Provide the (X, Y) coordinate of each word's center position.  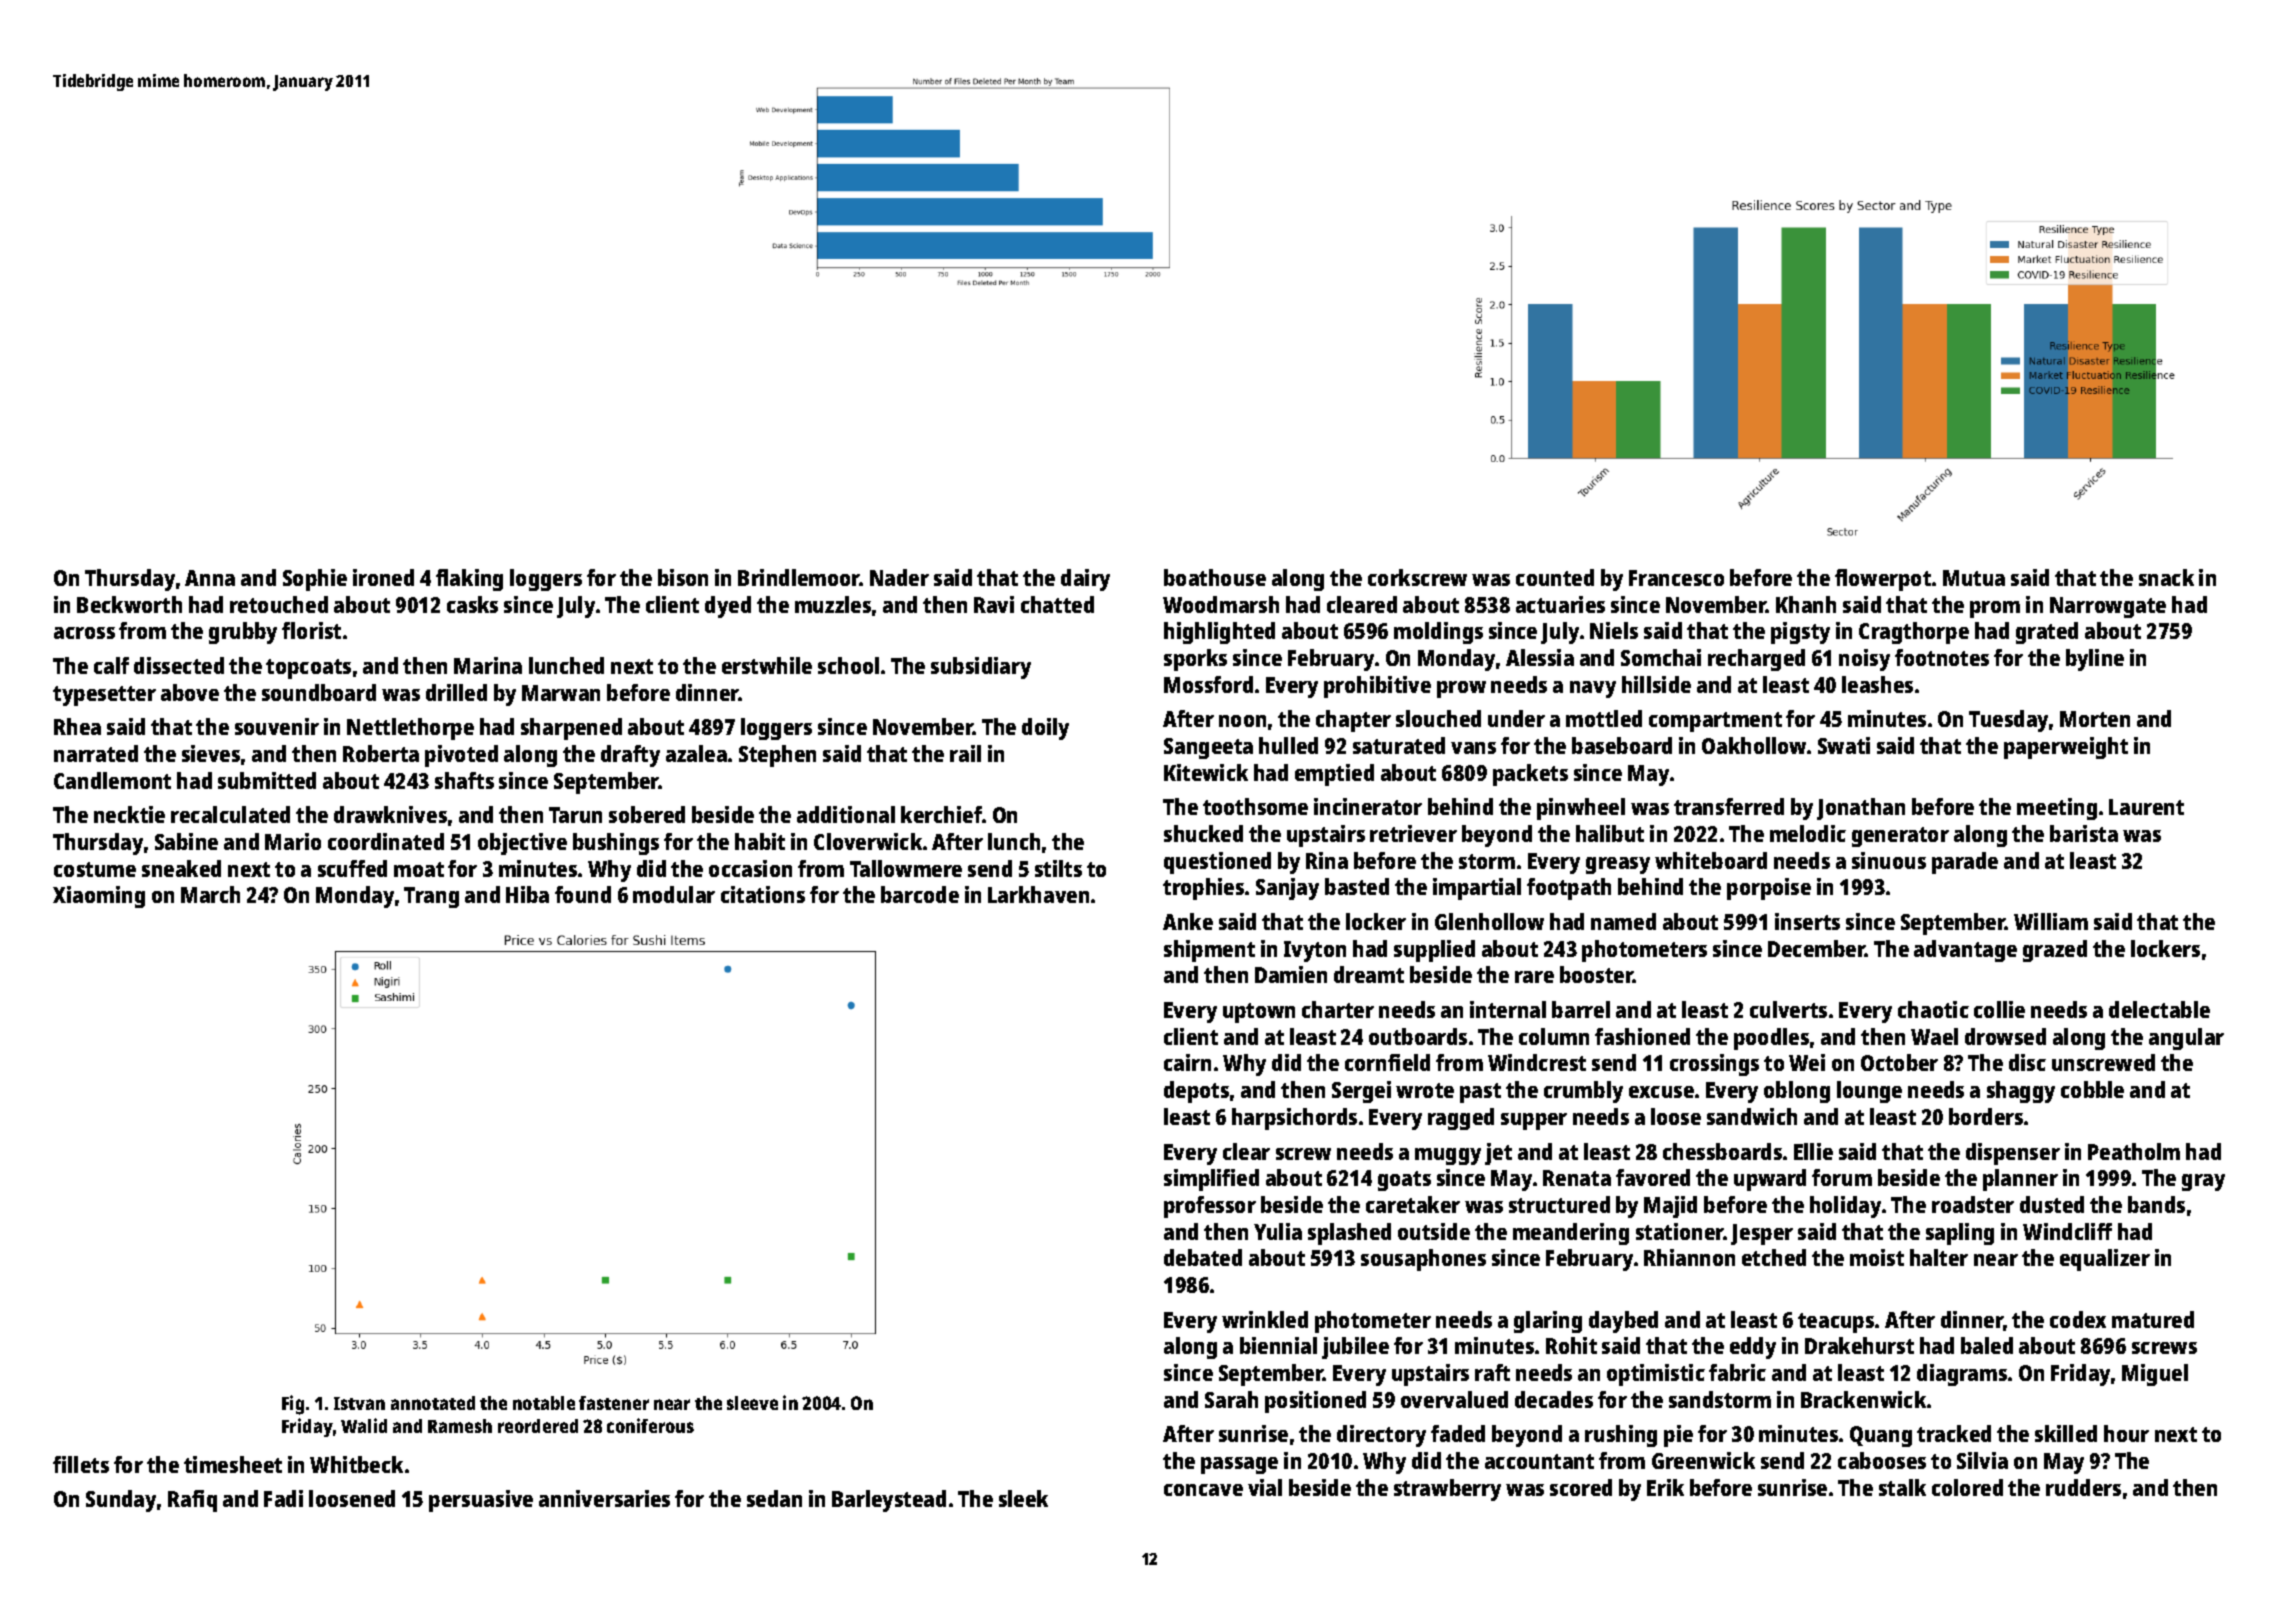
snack (2166, 577)
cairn (1187, 1062)
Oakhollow (1754, 745)
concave (1203, 1490)
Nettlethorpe (410, 729)
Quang (1881, 1436)
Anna (210, 578)
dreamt (1369, 974)
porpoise (1769, 889)
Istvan (359, 1403)
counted (1555, 577)
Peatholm (2134, 1151)
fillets (81, 1464)
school (848, 665)
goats (1404, 1181)
